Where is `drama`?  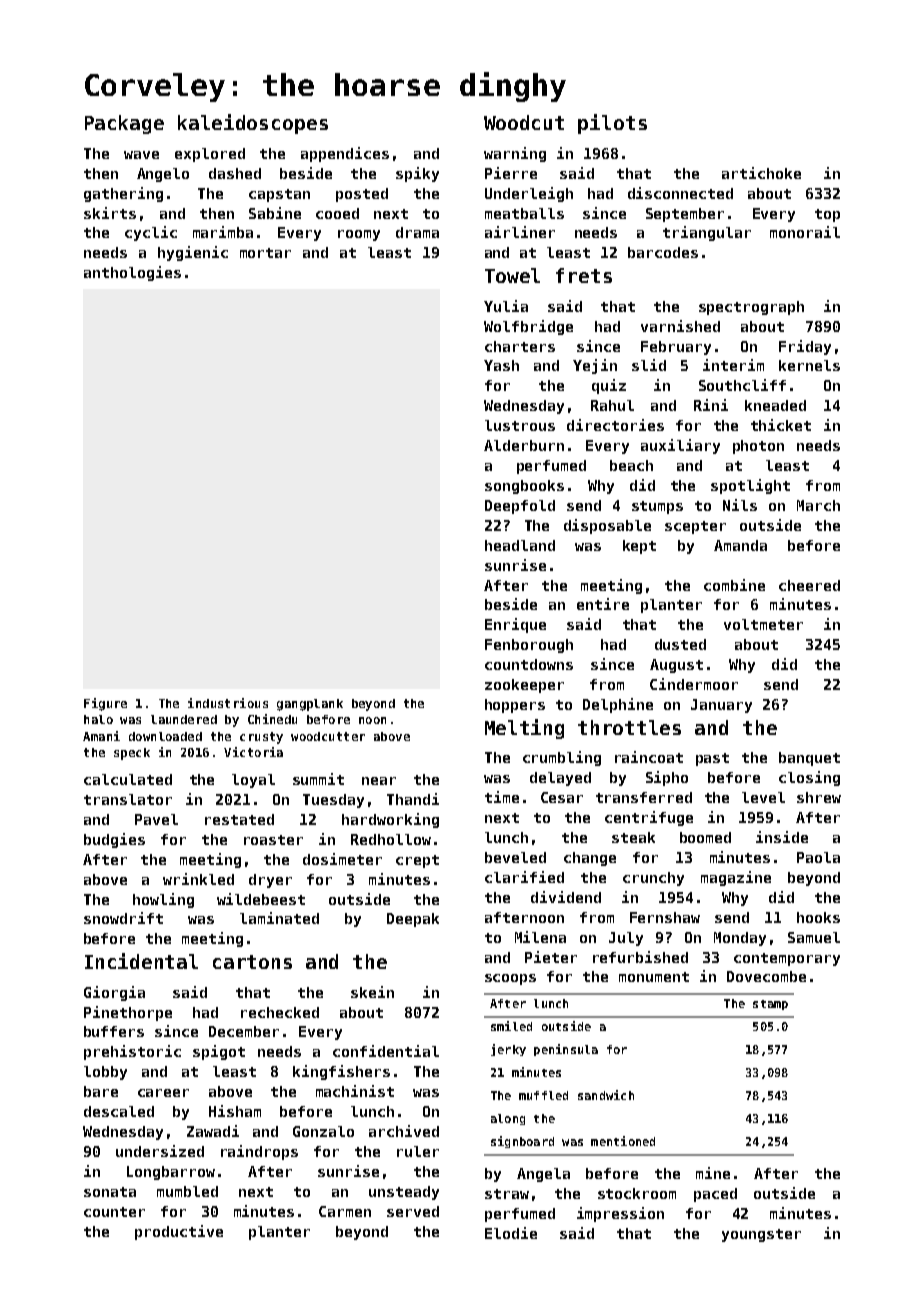
drama is located at coordinates (417, 232).
